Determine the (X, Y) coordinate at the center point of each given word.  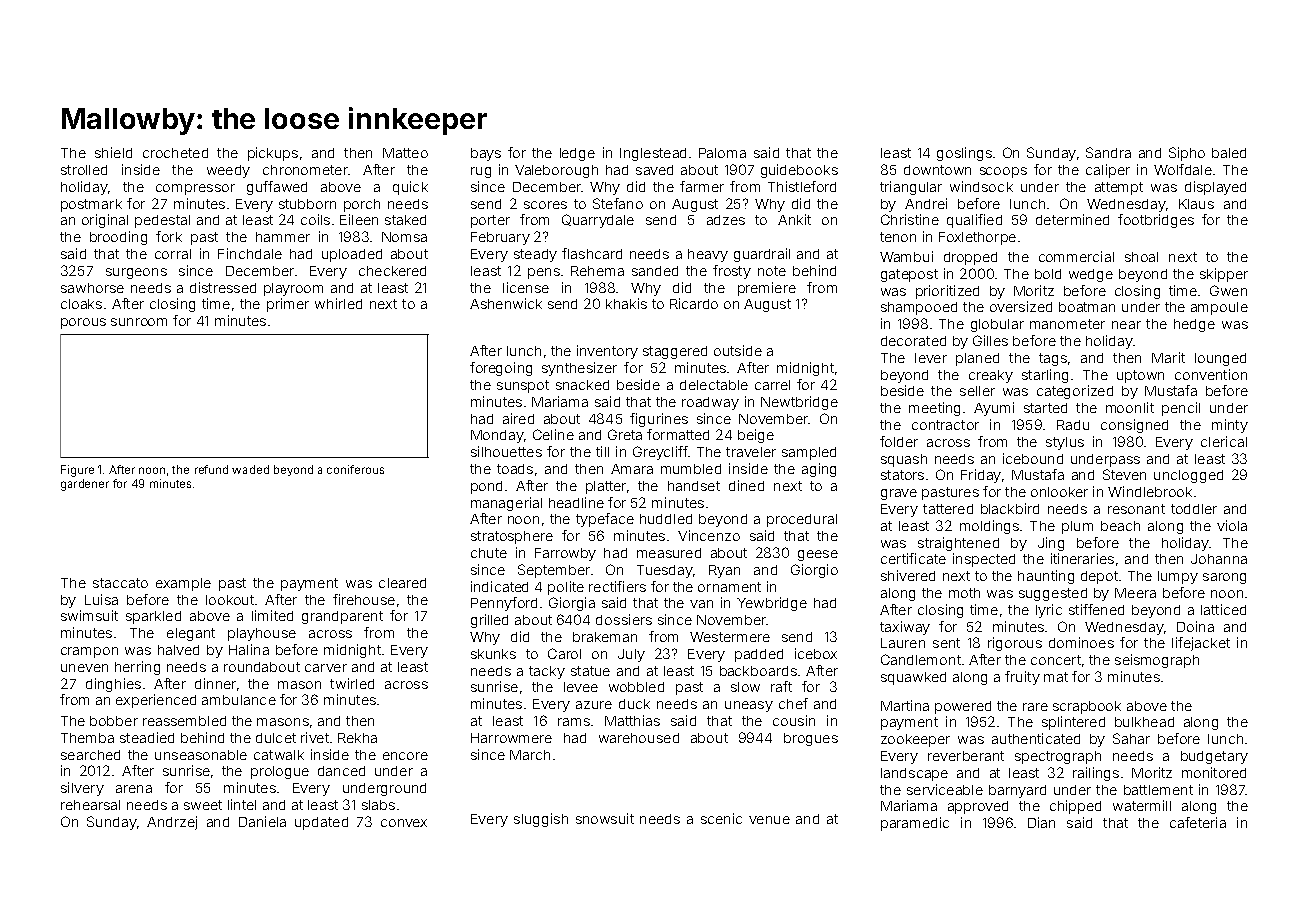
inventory (607, 352)
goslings (964, 154)
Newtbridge (799, 403)
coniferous (355, 469)
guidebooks (799, 171)
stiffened (1096, 609)
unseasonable (201, 755)
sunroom (139, 322)
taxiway (905, 628)
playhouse (262, 634)
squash (904, 460)
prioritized (947, 292)
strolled (84, 170)
